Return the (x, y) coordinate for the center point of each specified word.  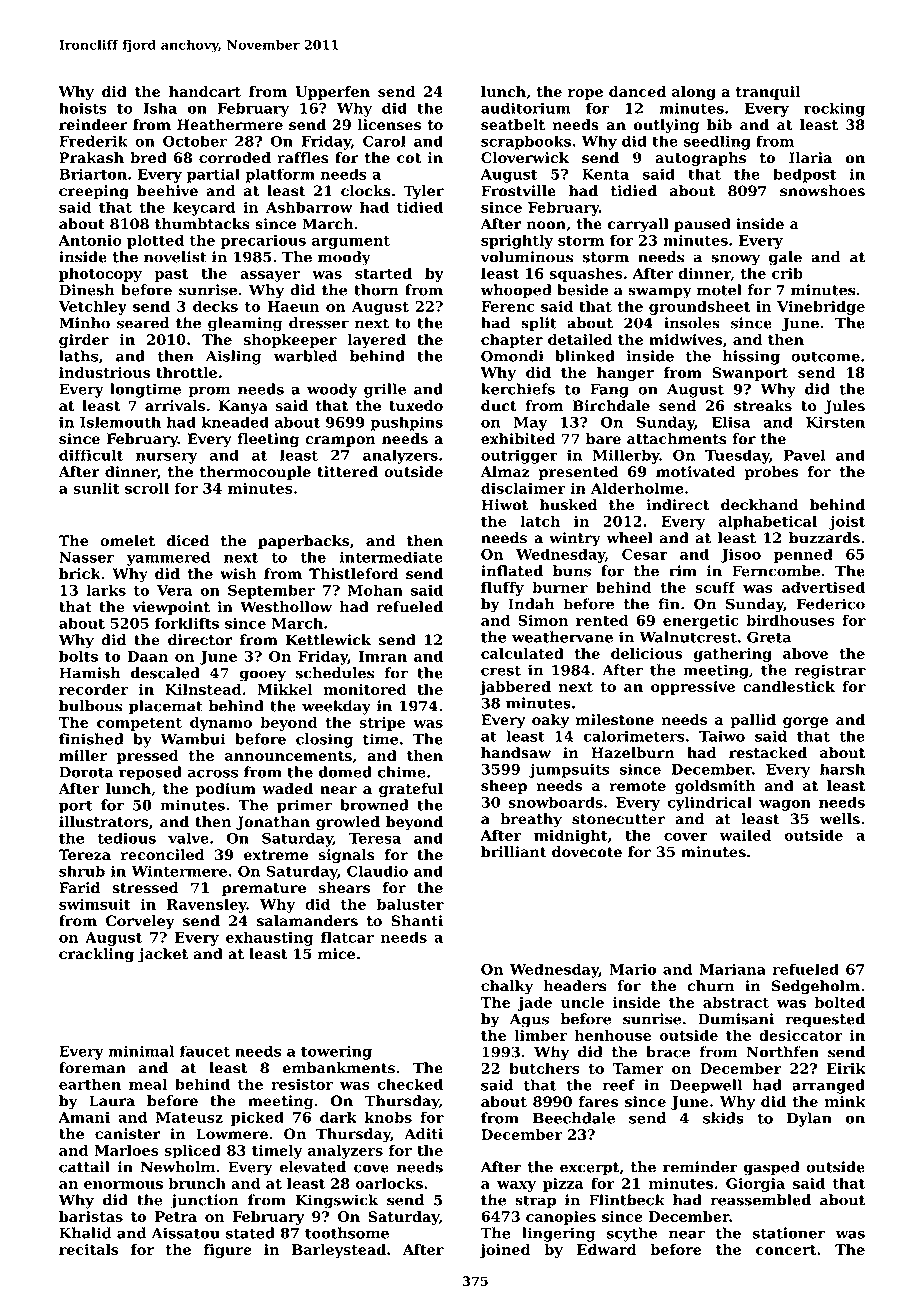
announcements (288, 756)
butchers (544, 1068)
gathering (733, 655)
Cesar (645, 554)
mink (845, 1101)
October (195, 141)
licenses (389, 125)
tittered (347, 472)
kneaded (235, 422)
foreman (92, 1068)
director (200, 640)
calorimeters (634, 736)
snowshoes (822, 191)
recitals (89, 1249)
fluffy (502, 588)
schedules (335, 673)
